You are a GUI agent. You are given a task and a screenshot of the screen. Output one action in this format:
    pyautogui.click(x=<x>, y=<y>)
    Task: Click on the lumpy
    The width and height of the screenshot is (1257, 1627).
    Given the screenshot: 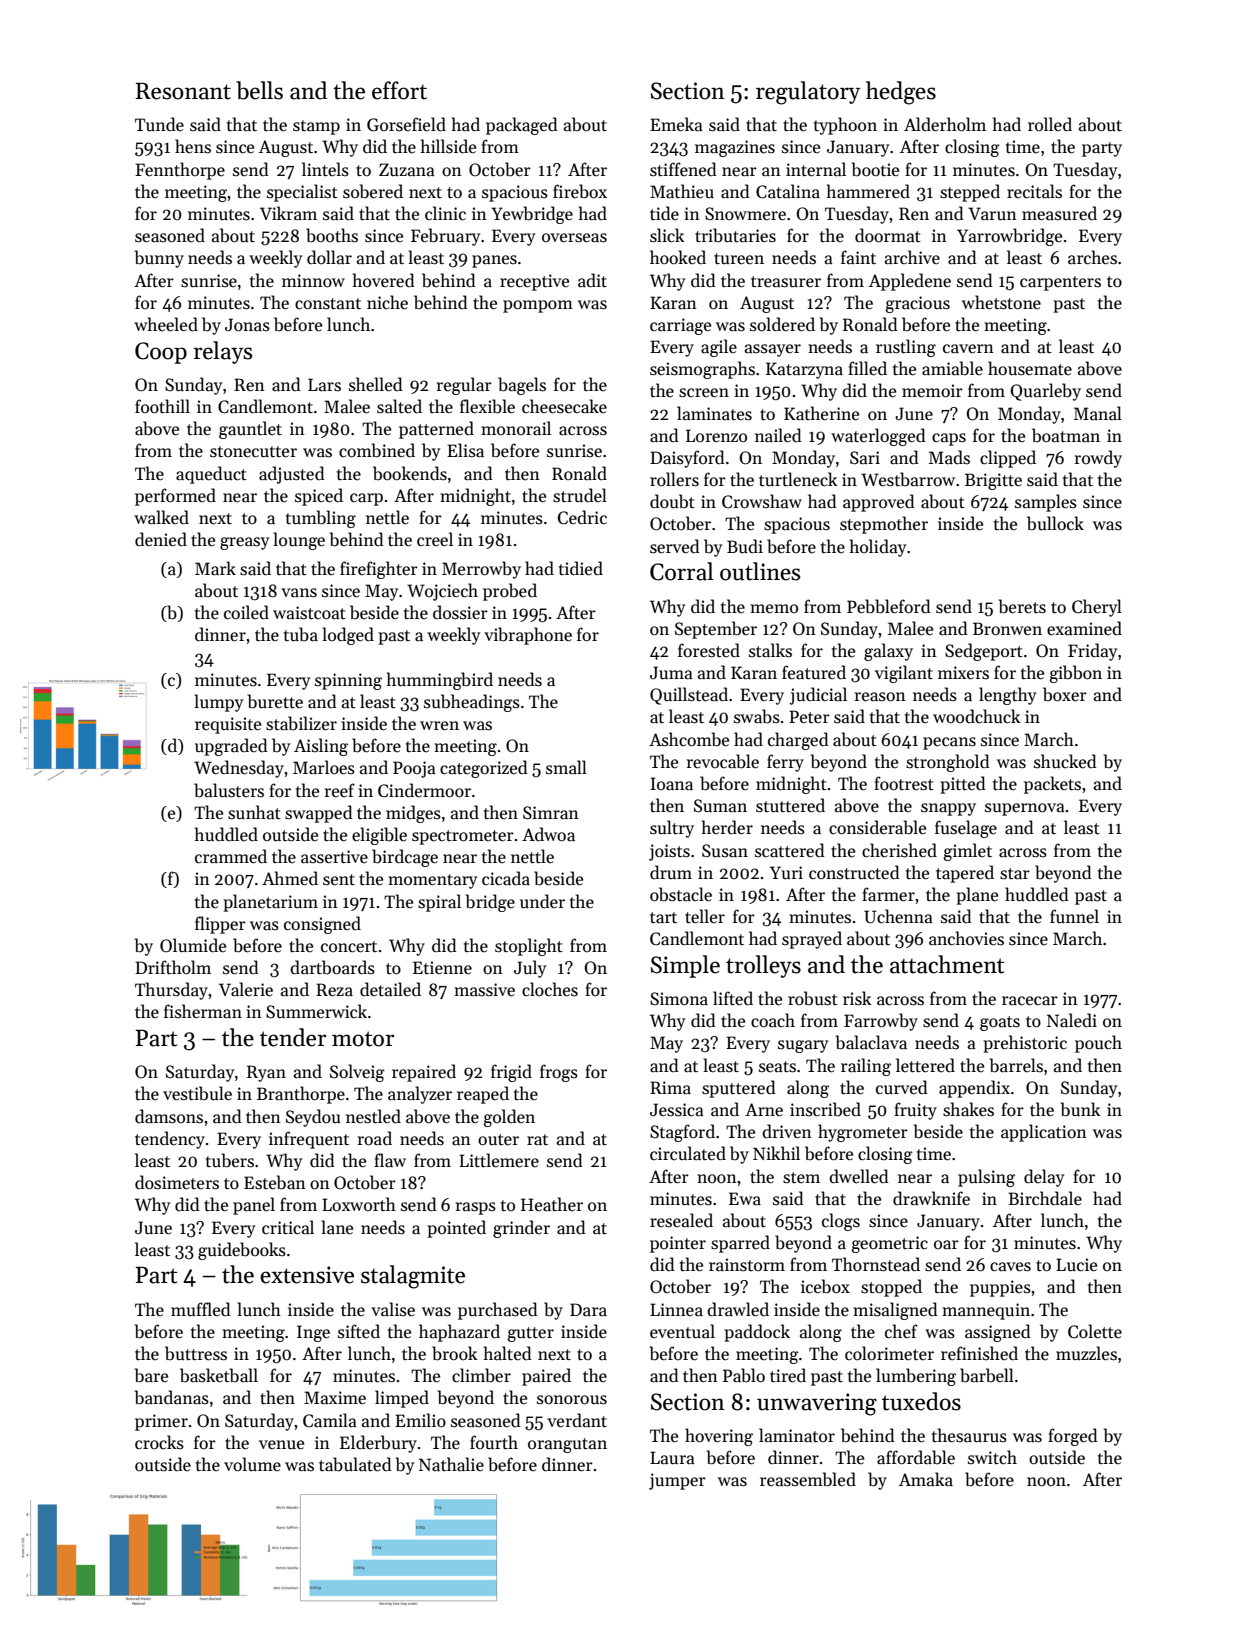 What is the action you would take?
    pyautogui.click(x=218, y=703)
